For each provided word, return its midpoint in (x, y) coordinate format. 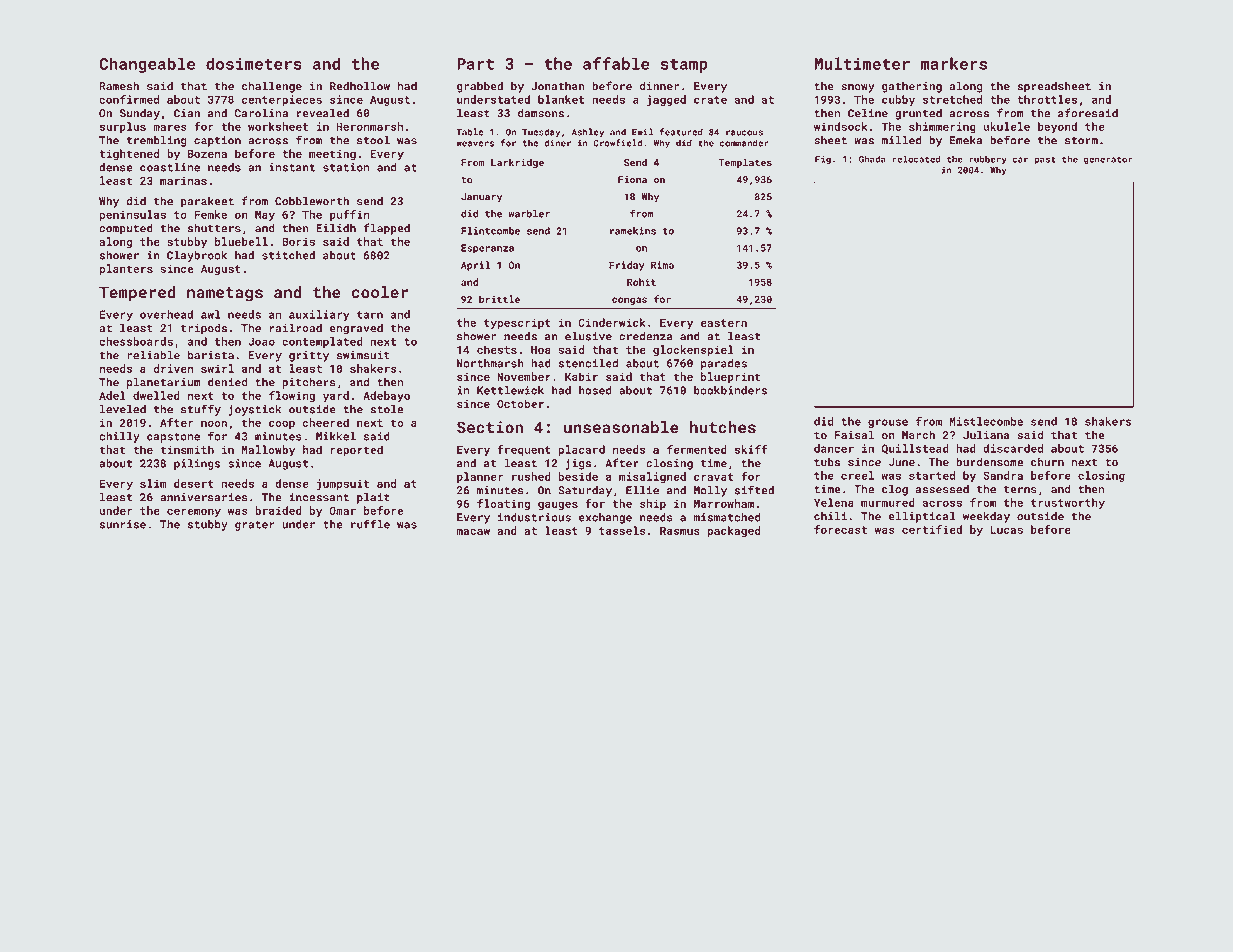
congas (629, 301)
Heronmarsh (369, 126)
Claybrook (197, 256)
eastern (724, 323)
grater (255, 526)
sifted (754, 490)
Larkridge (517, 163)
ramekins (633, 231)
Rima (662, 265)
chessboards (136, 341)
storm (1081, 141)
